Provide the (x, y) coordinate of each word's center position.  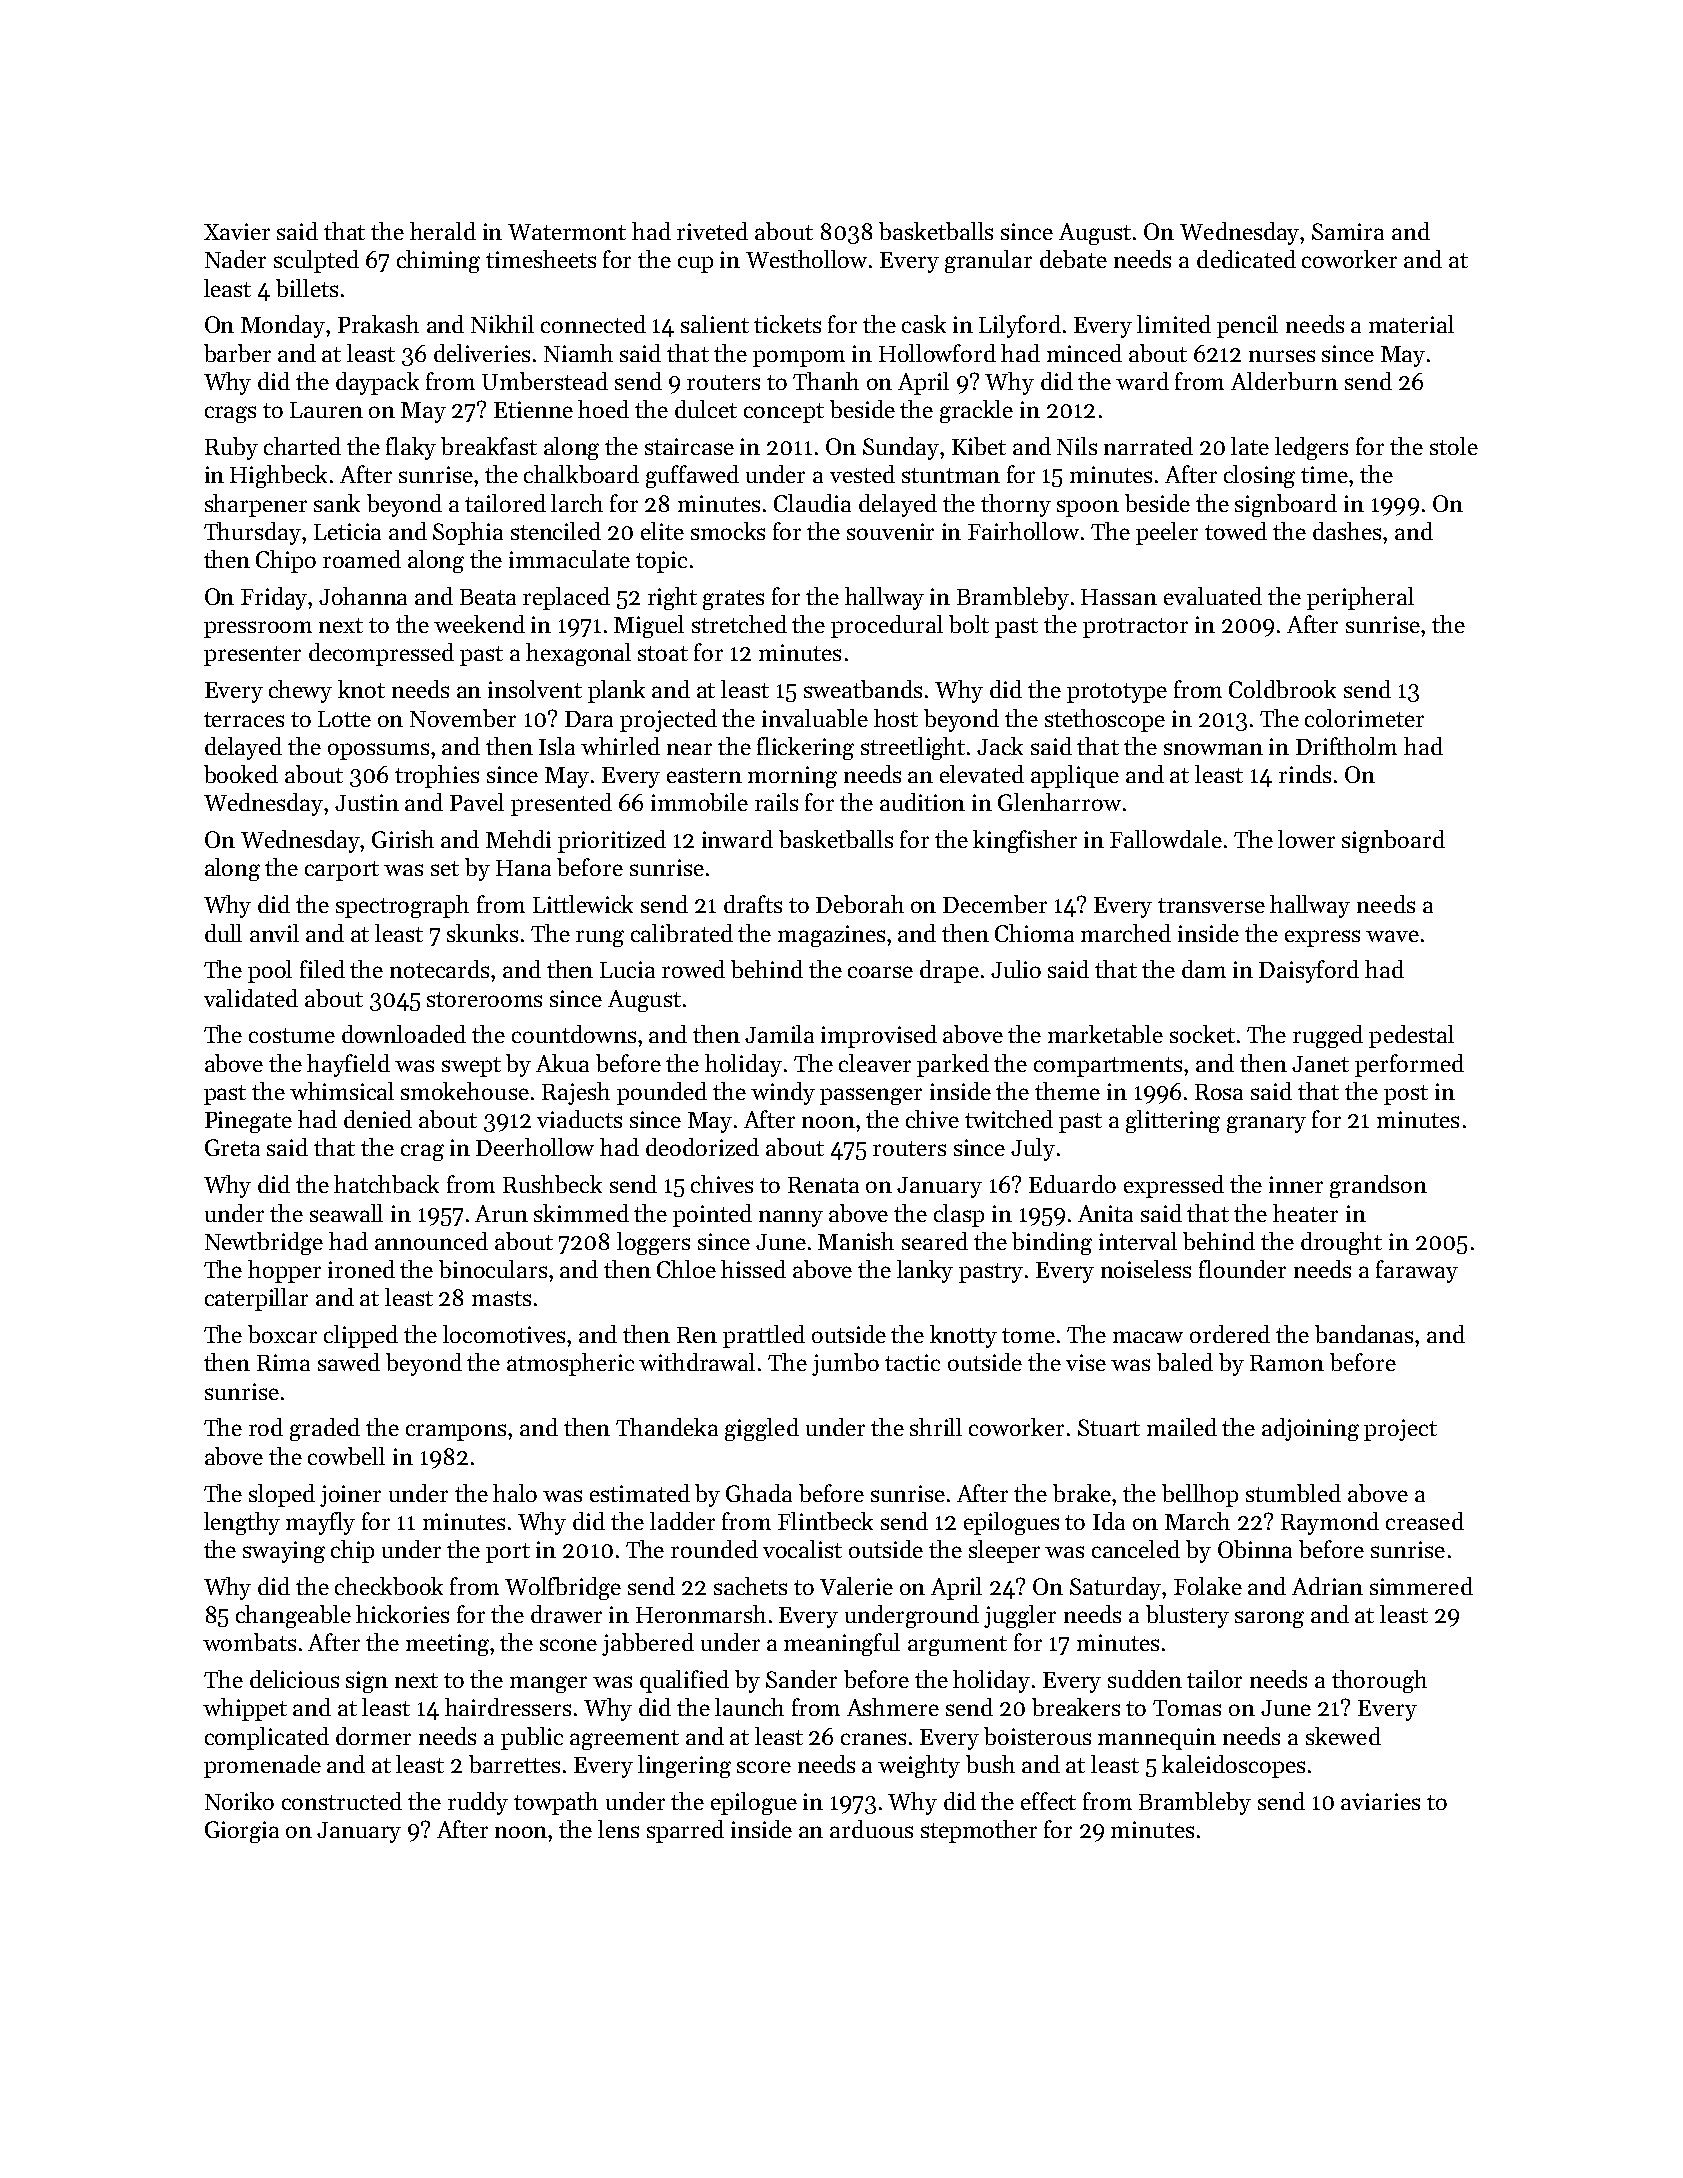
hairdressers (508, 1707)
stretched (739, 624)
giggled (762, 1429)
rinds (1305, 774)
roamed (362, 559)
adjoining (1310, 1429)
